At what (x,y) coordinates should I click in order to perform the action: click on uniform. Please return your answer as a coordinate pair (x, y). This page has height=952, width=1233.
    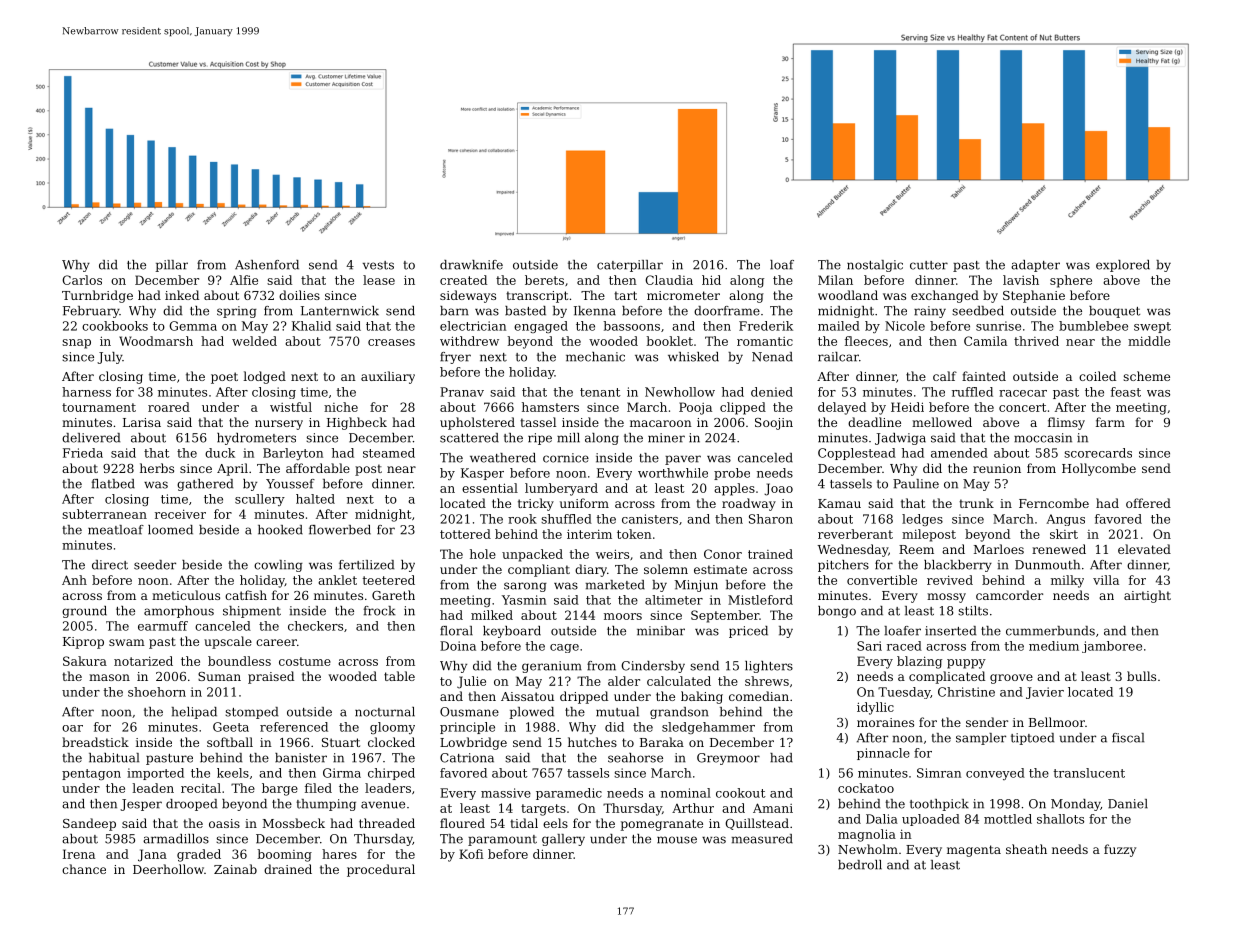
    Looking at the image, I should click on (584, 503).
